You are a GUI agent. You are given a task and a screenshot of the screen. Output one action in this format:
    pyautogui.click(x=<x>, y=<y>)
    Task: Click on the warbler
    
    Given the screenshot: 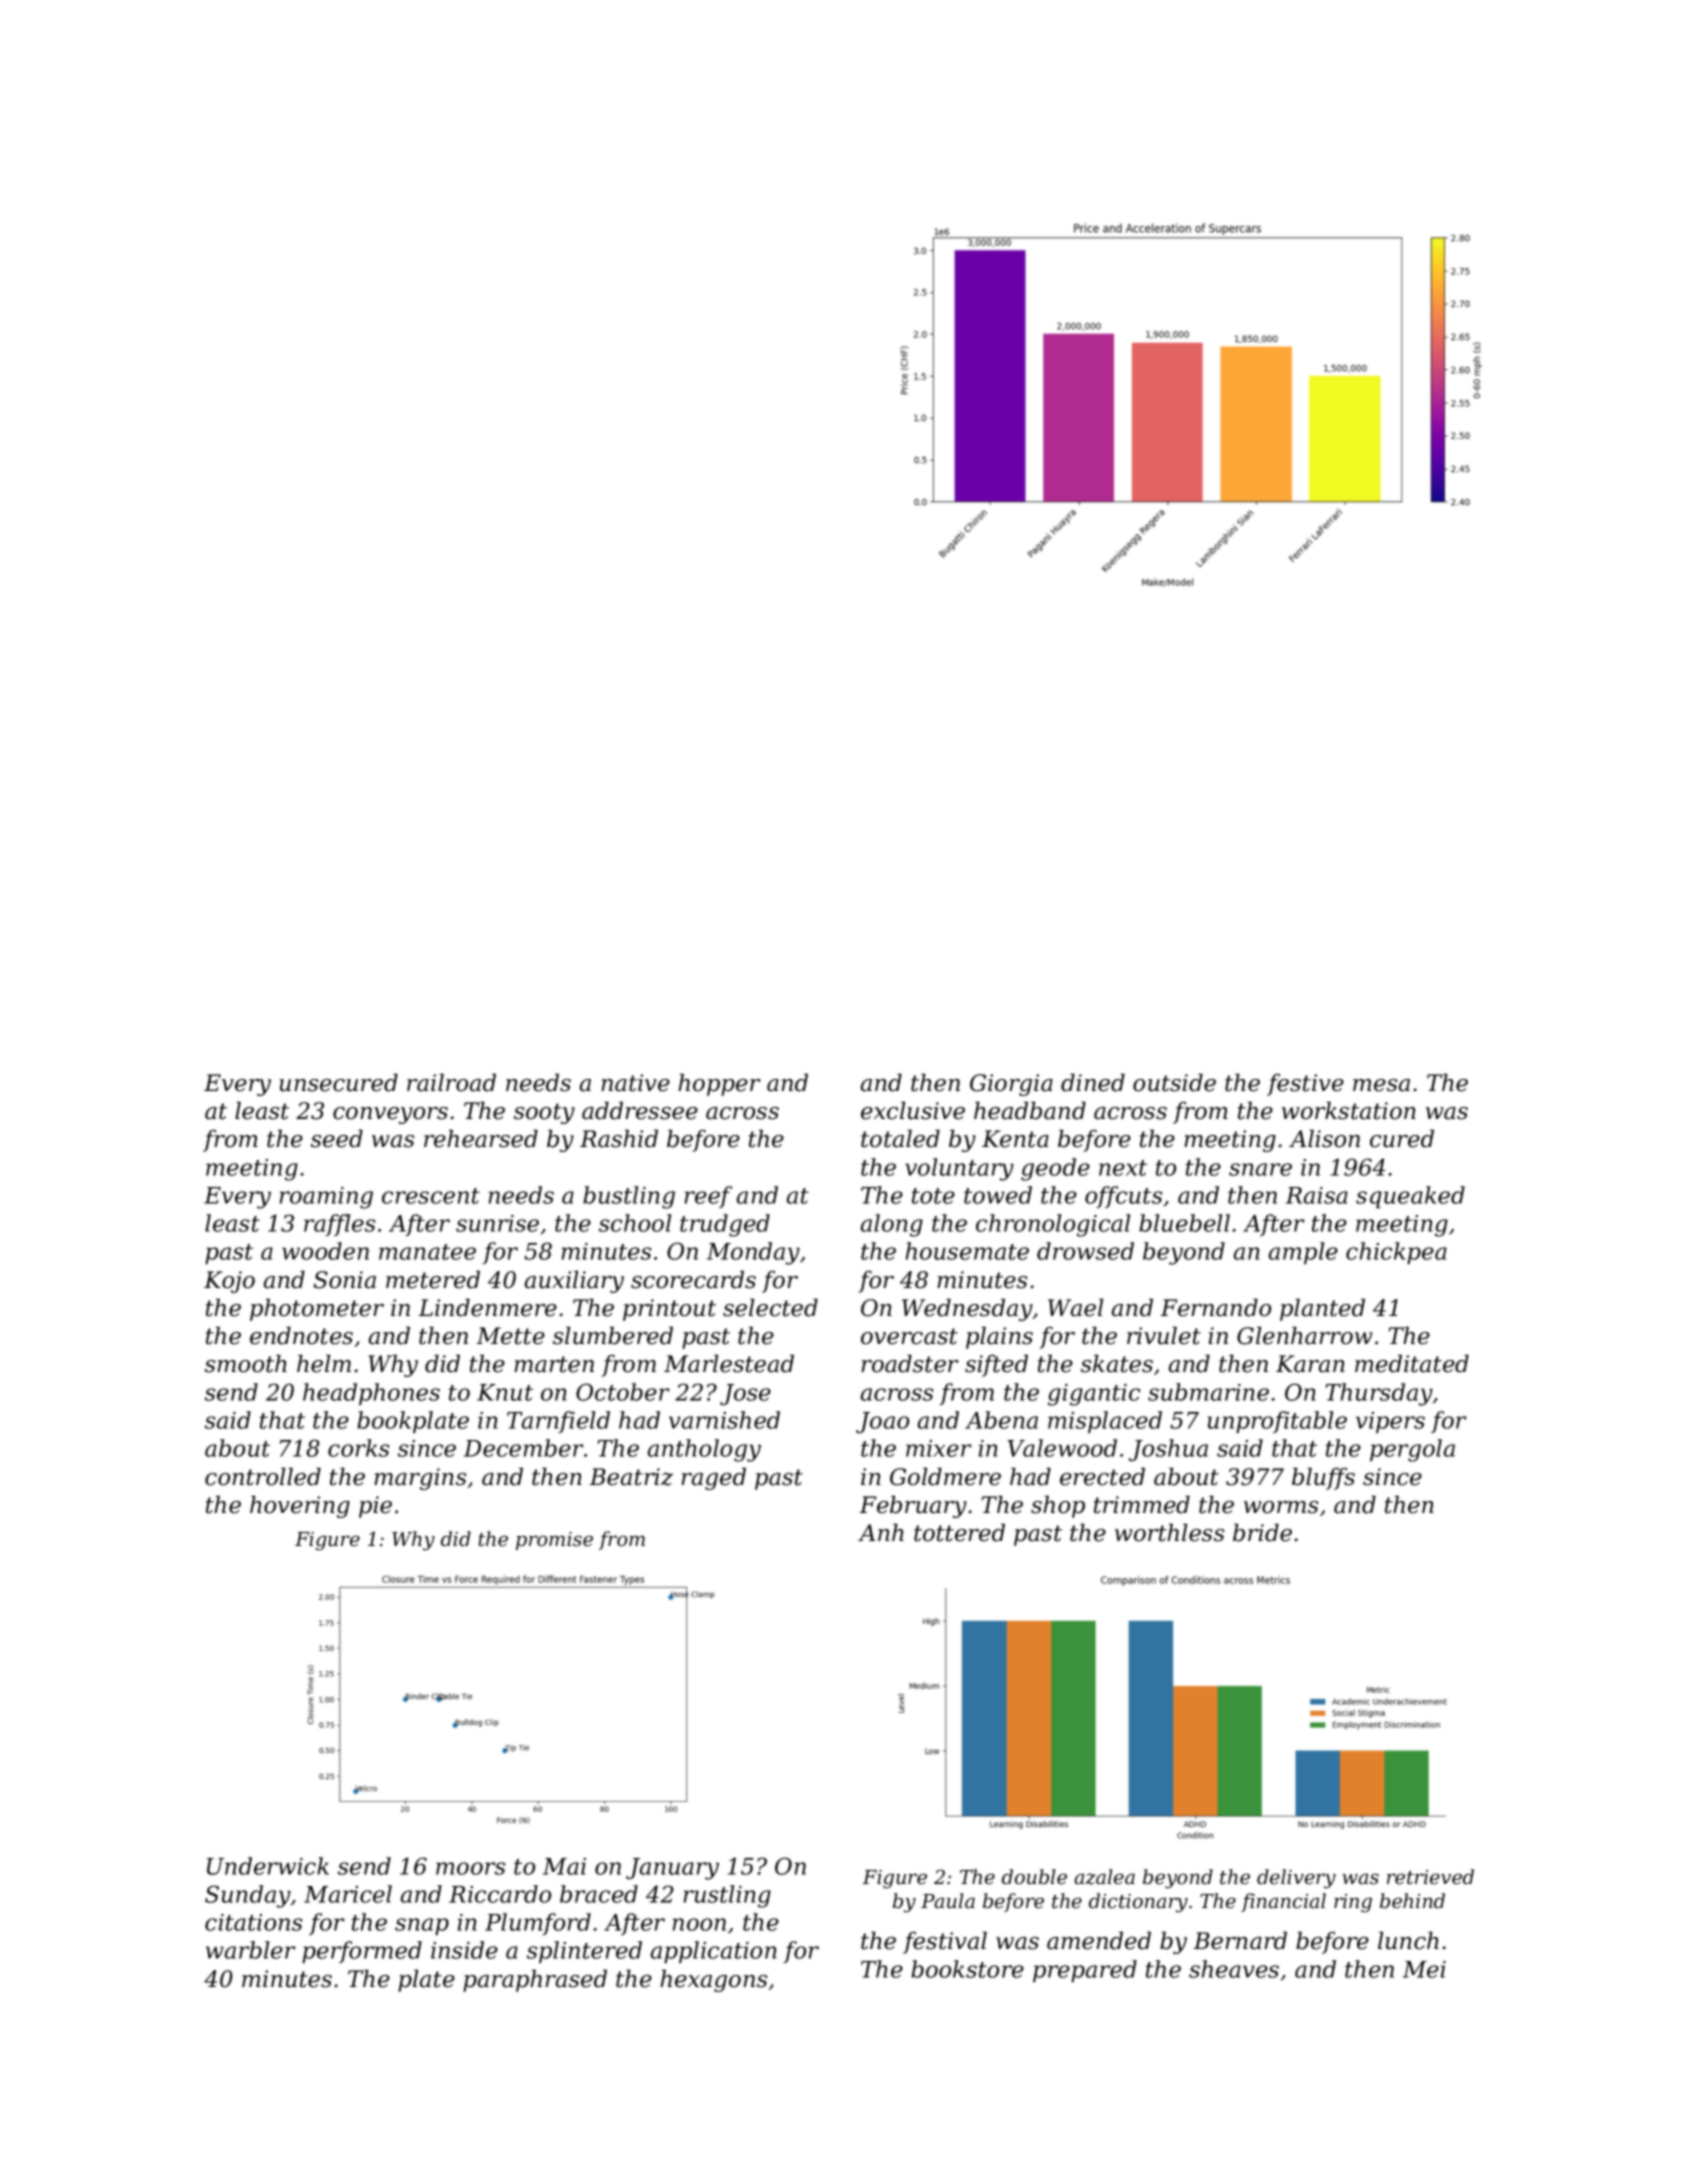 What is the action you would take?
    pyautogui.click(x=251, y=1950)
